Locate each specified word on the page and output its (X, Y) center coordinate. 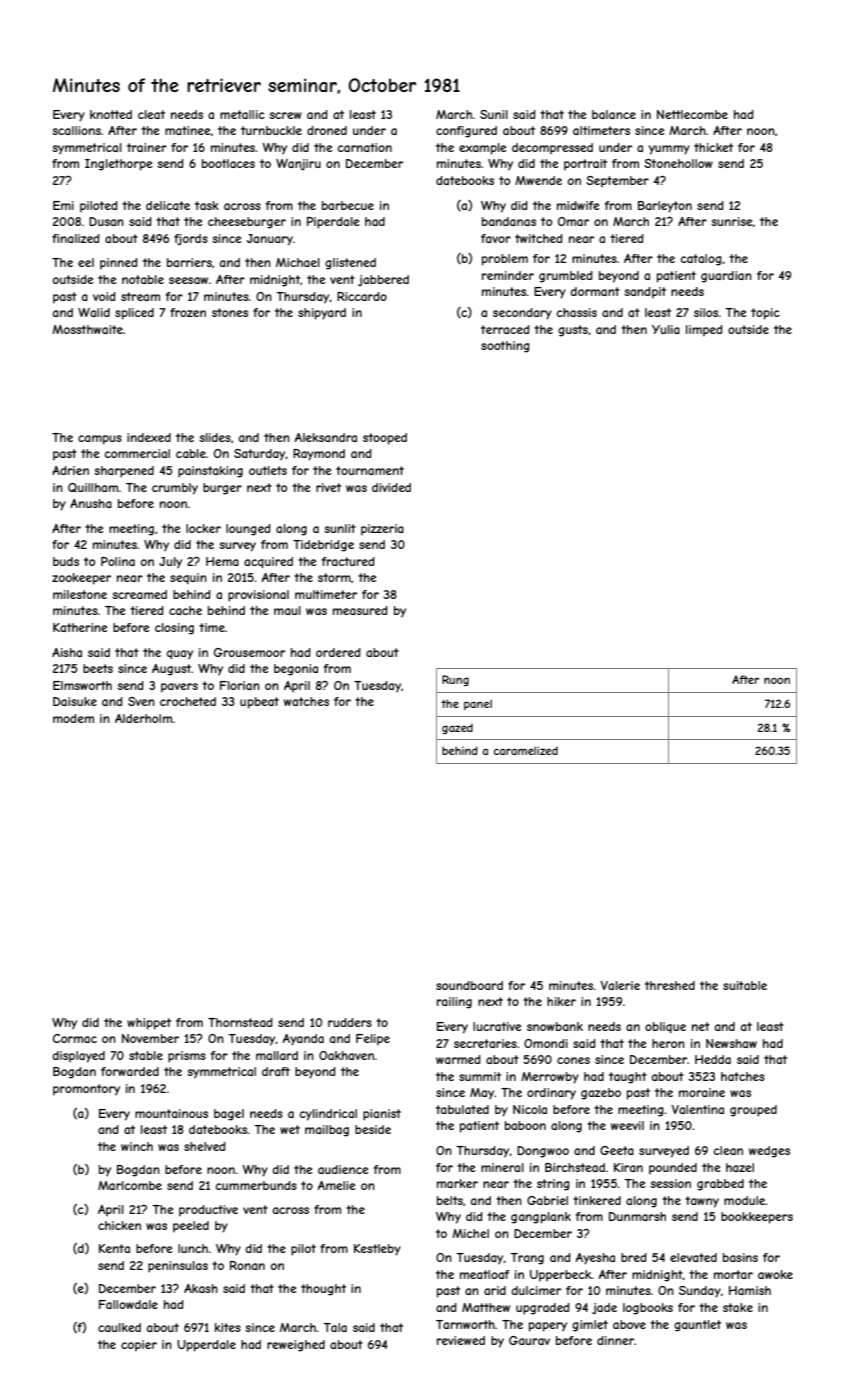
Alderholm (143, 718)
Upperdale (206, 1346)
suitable (745, 985)
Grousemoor (249, 652)
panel (478, 704)
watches (306, 701)
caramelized (525, 750)
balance (614, 114)
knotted (111, 114)
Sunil (494, 114)
